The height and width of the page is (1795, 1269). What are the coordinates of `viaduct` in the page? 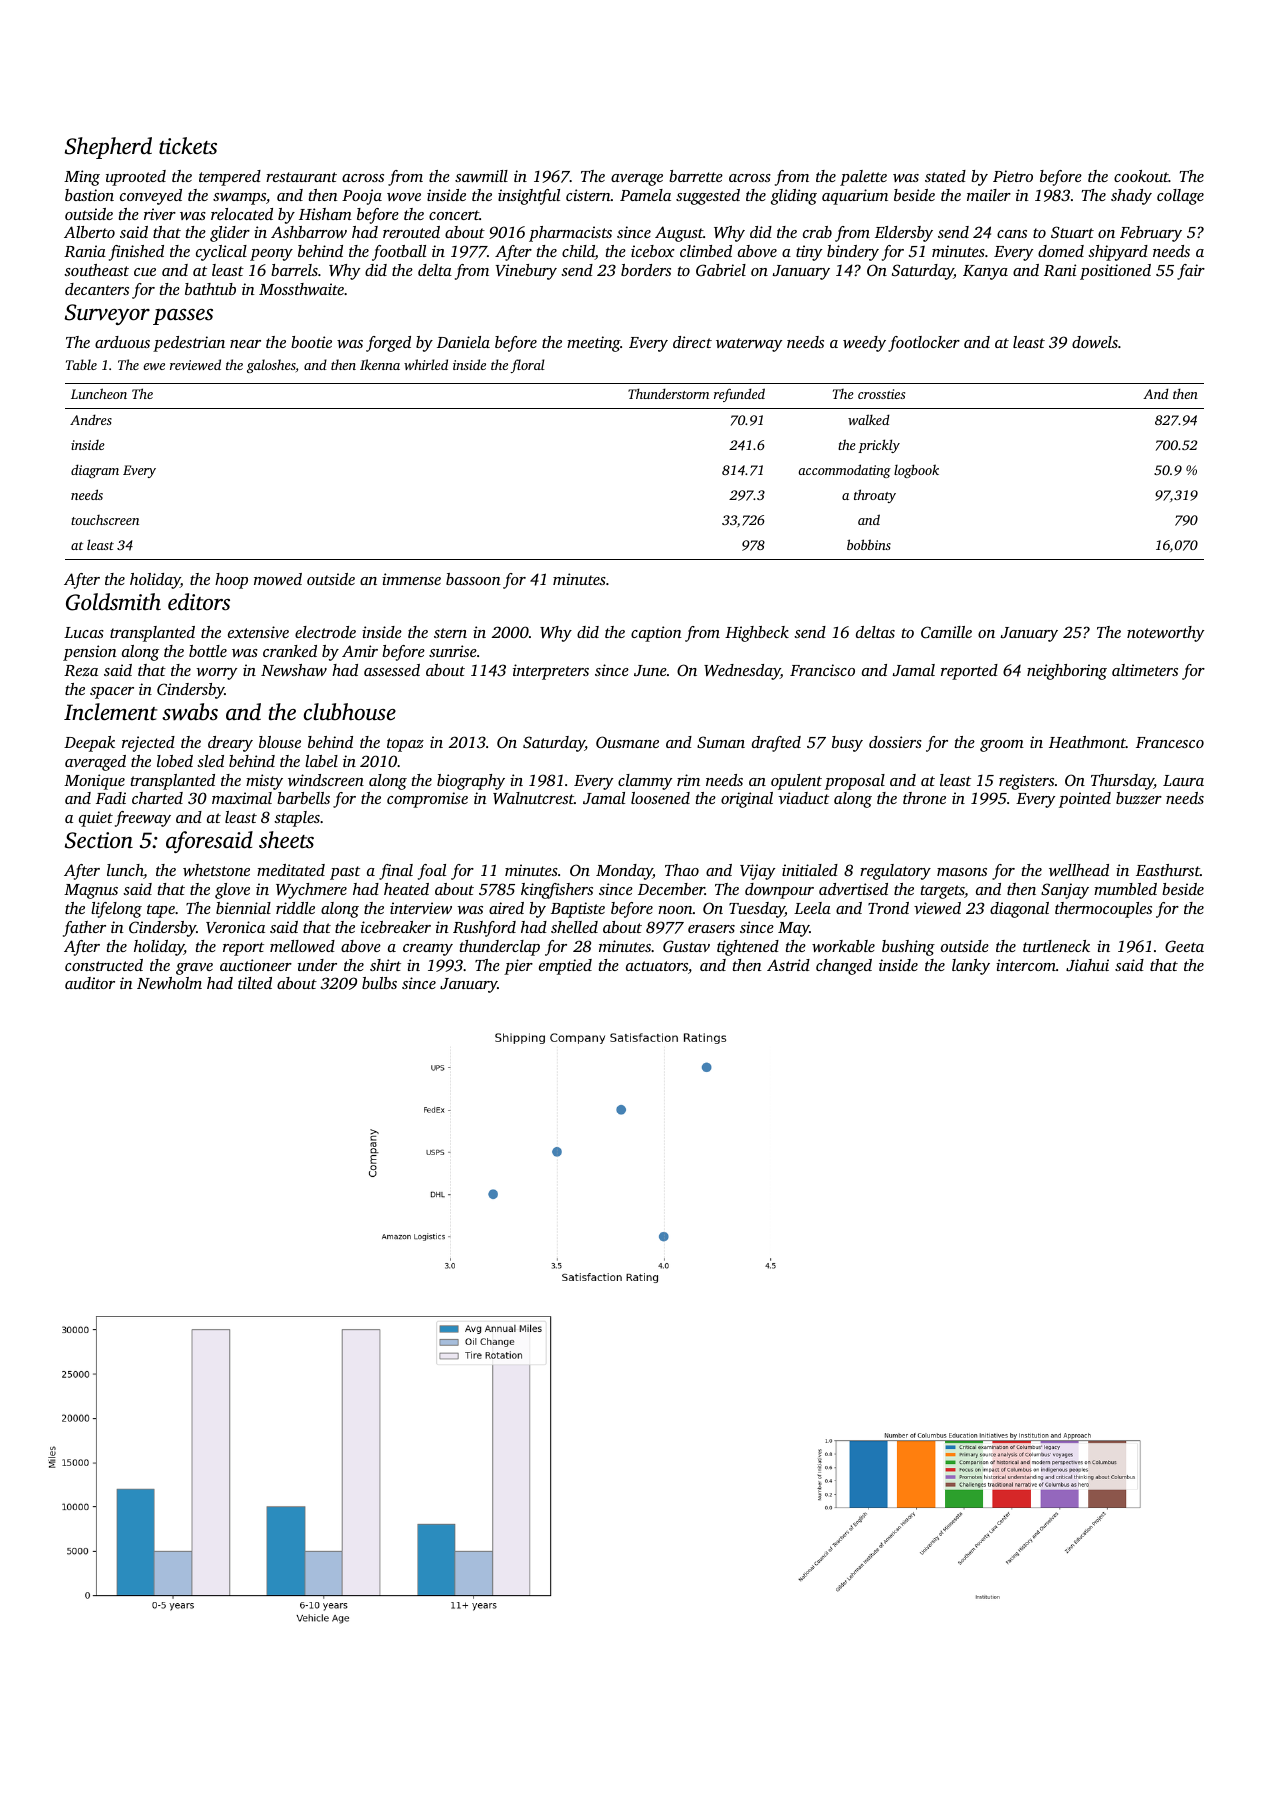 It's located at (803, 798).
